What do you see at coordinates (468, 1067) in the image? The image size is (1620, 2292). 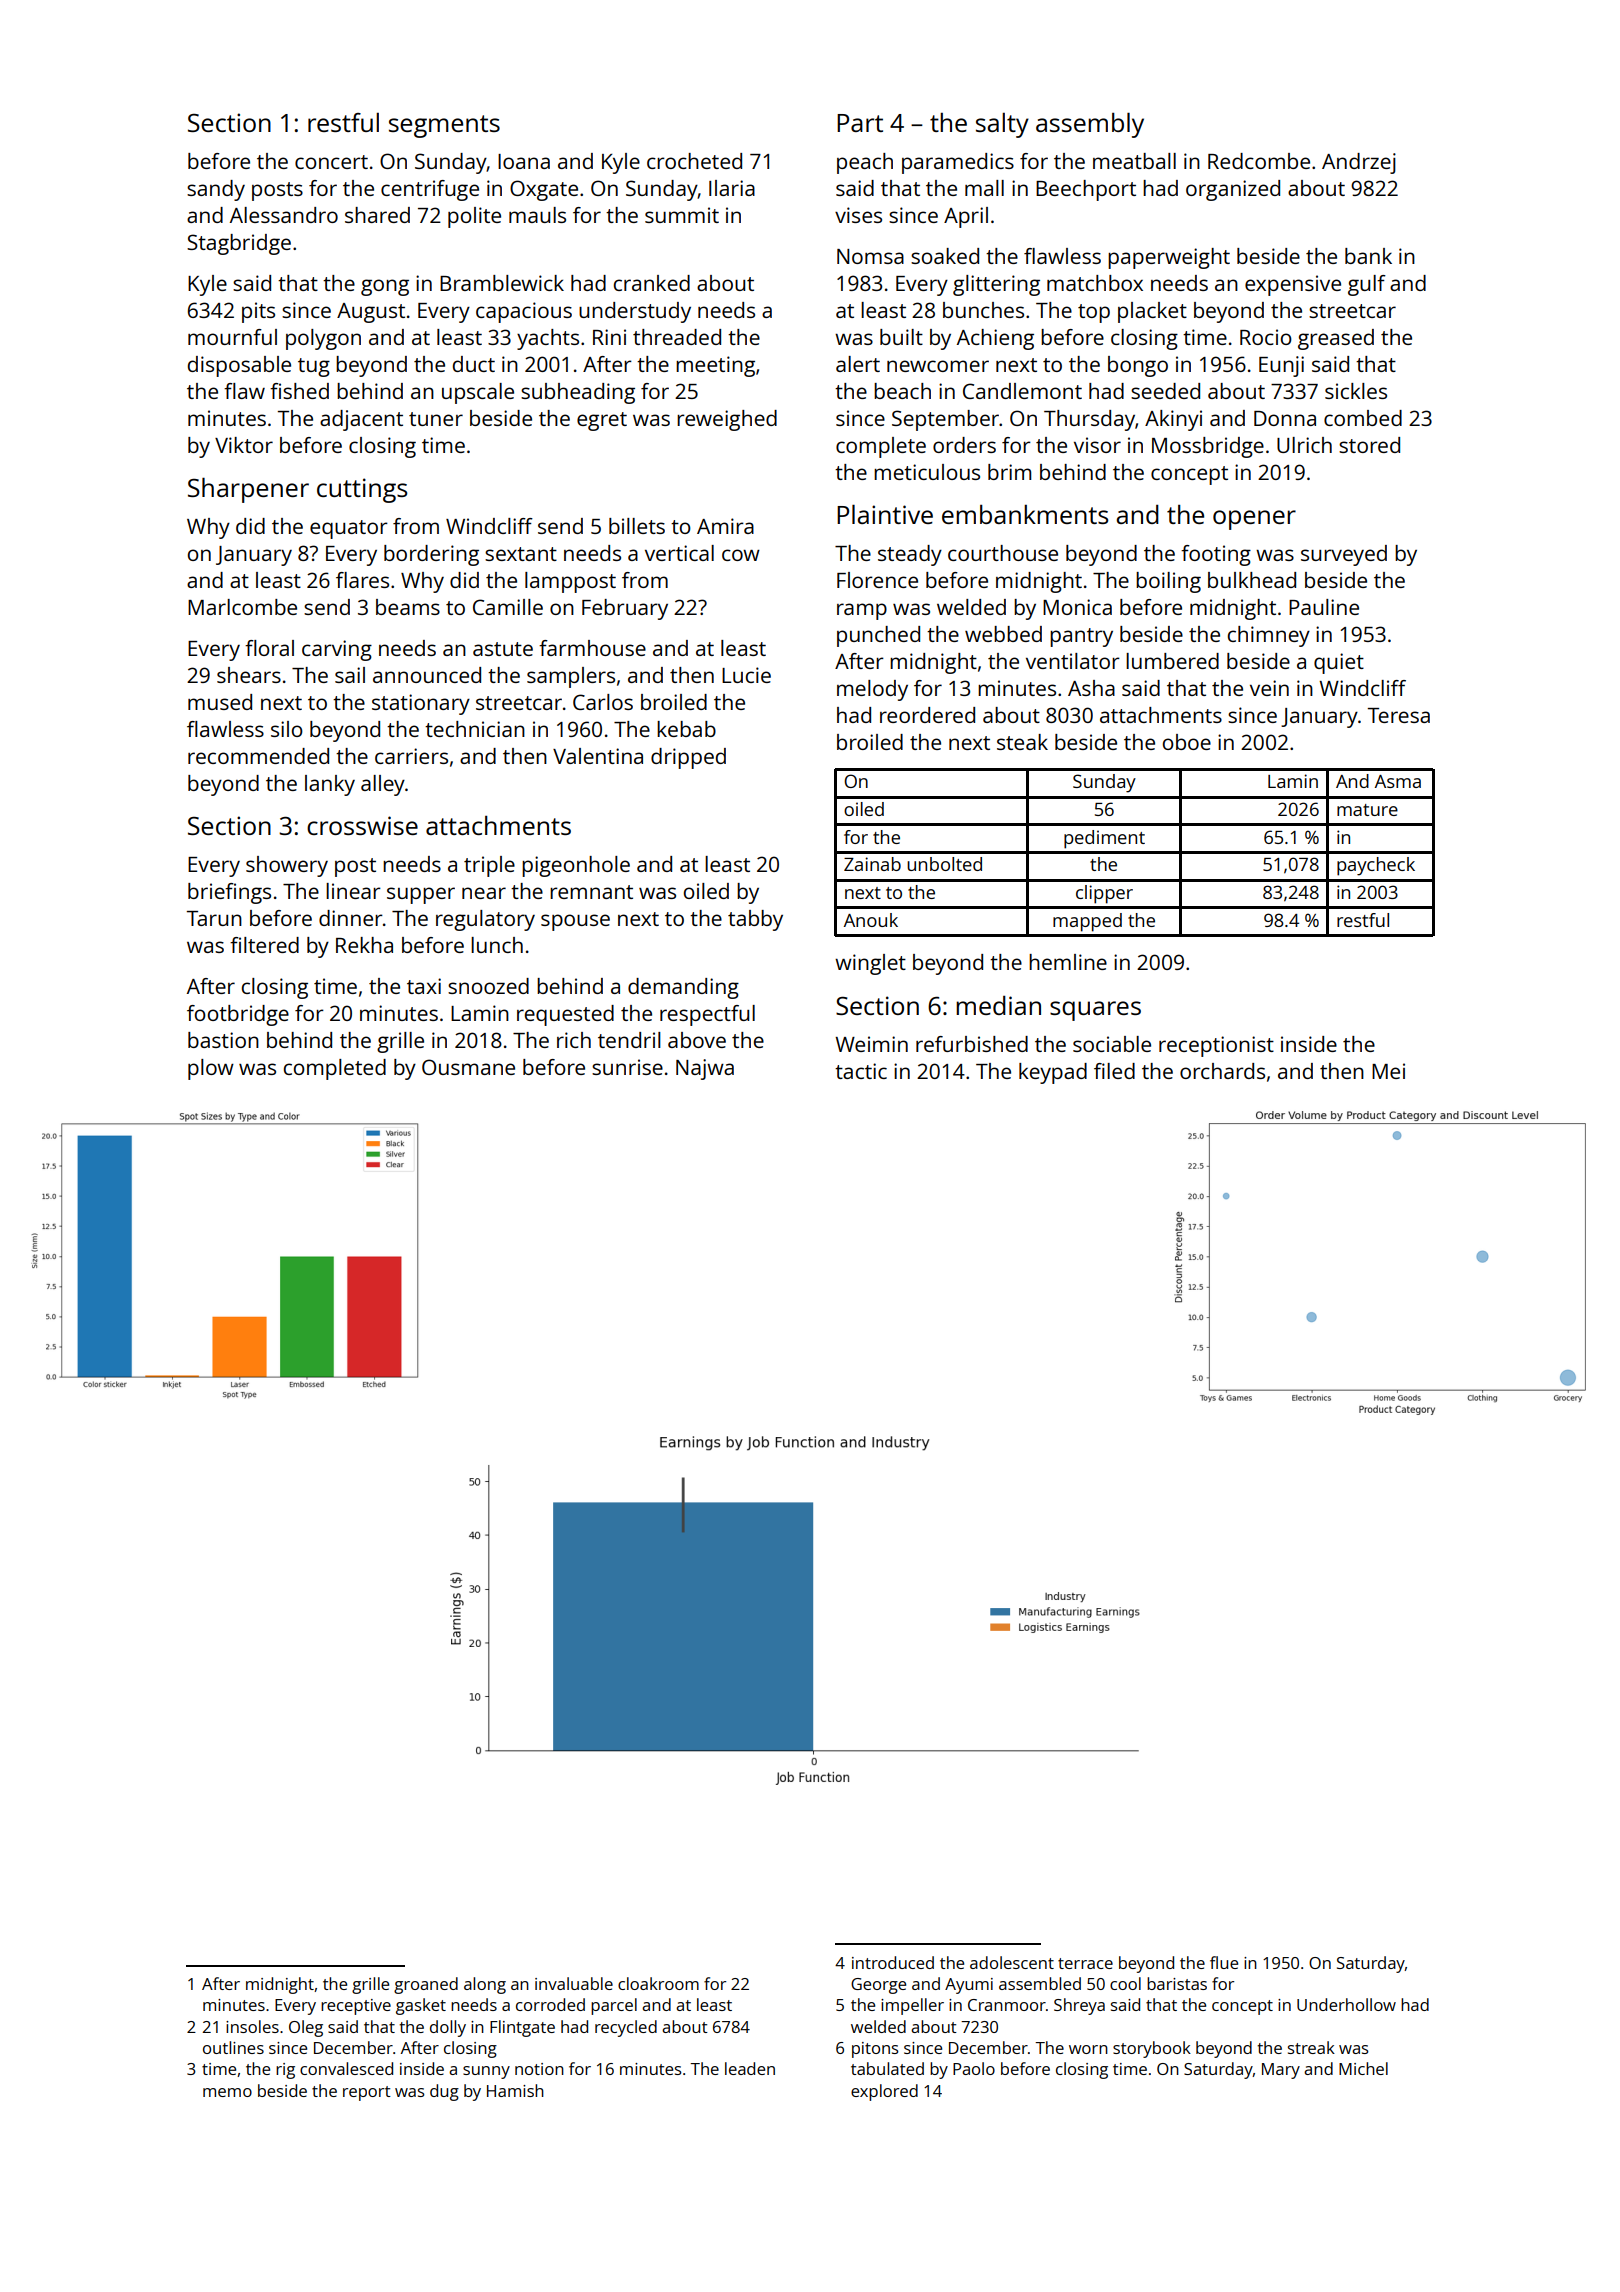 I see `Ousmane` at bounding box center [468, 1067].
